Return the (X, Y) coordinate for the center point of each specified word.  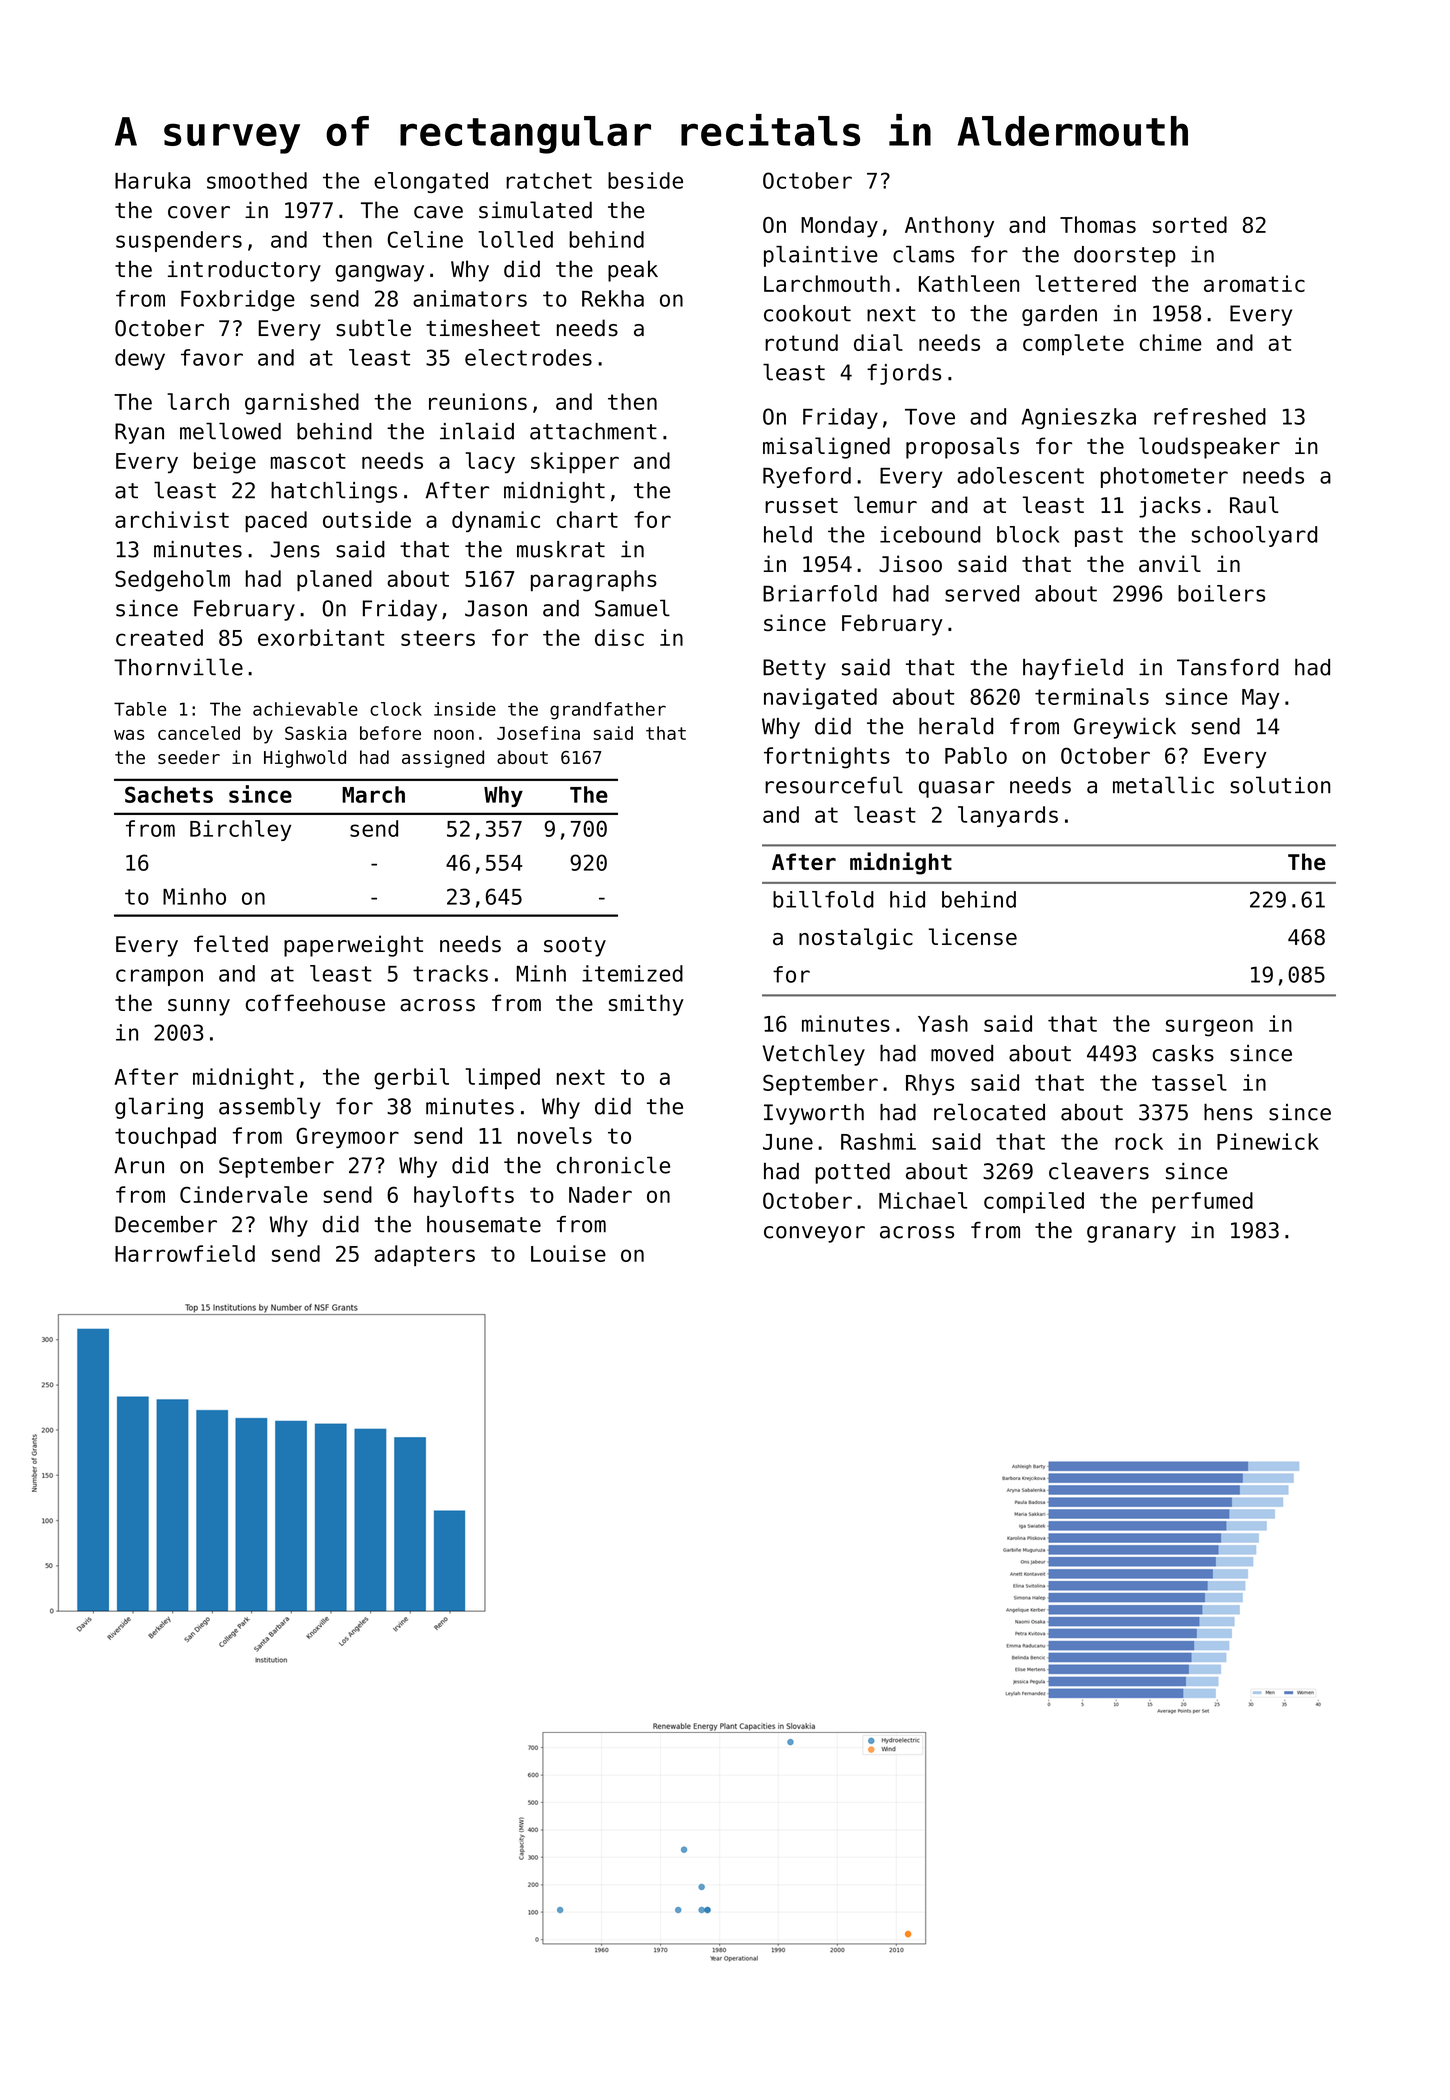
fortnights (827, 758)
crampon (159, 977)
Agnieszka (1078, 418)
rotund (801, 342)
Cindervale (244, 1194)
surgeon (1209, 1028)
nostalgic (856, 939)
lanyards (1008, 816)
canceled (199, 733)
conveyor (814, 1234)
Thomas (1098, 224)
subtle (373, 328)
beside (645, 180)
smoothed (257, 180)
